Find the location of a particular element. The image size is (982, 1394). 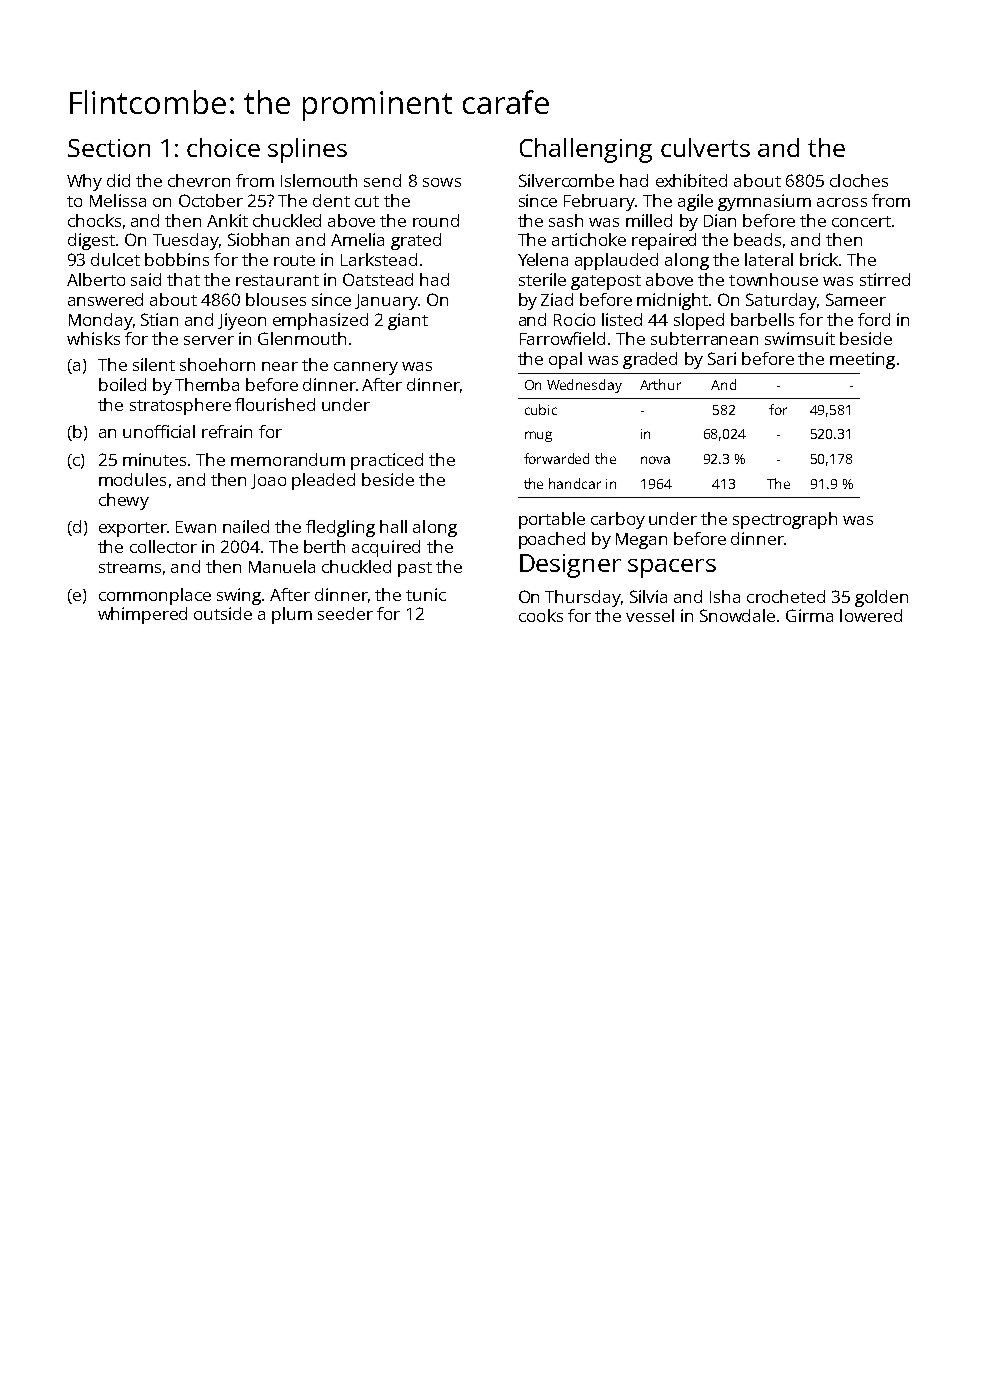

cloches is located at coordinates (859, 180).
